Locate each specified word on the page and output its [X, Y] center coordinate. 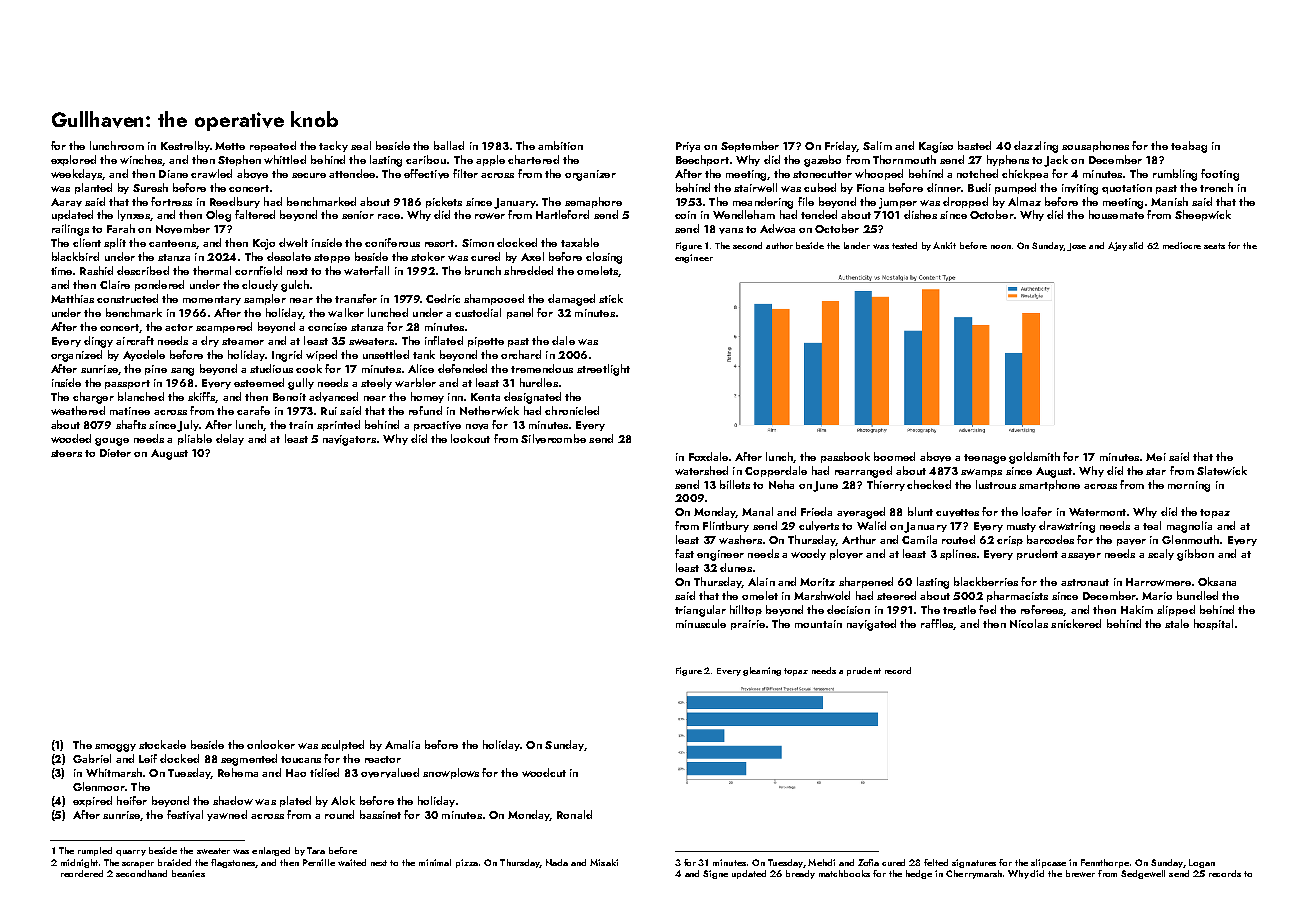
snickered [1076, 623]
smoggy [115, 748]
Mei [1156, 457]
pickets [444, 202]
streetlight [603, 370]
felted [936, 862]
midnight [79, 863]
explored [73, 160]
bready [800, 874]
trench [1216, 187]
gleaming [762, 671]
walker [346, 312]
